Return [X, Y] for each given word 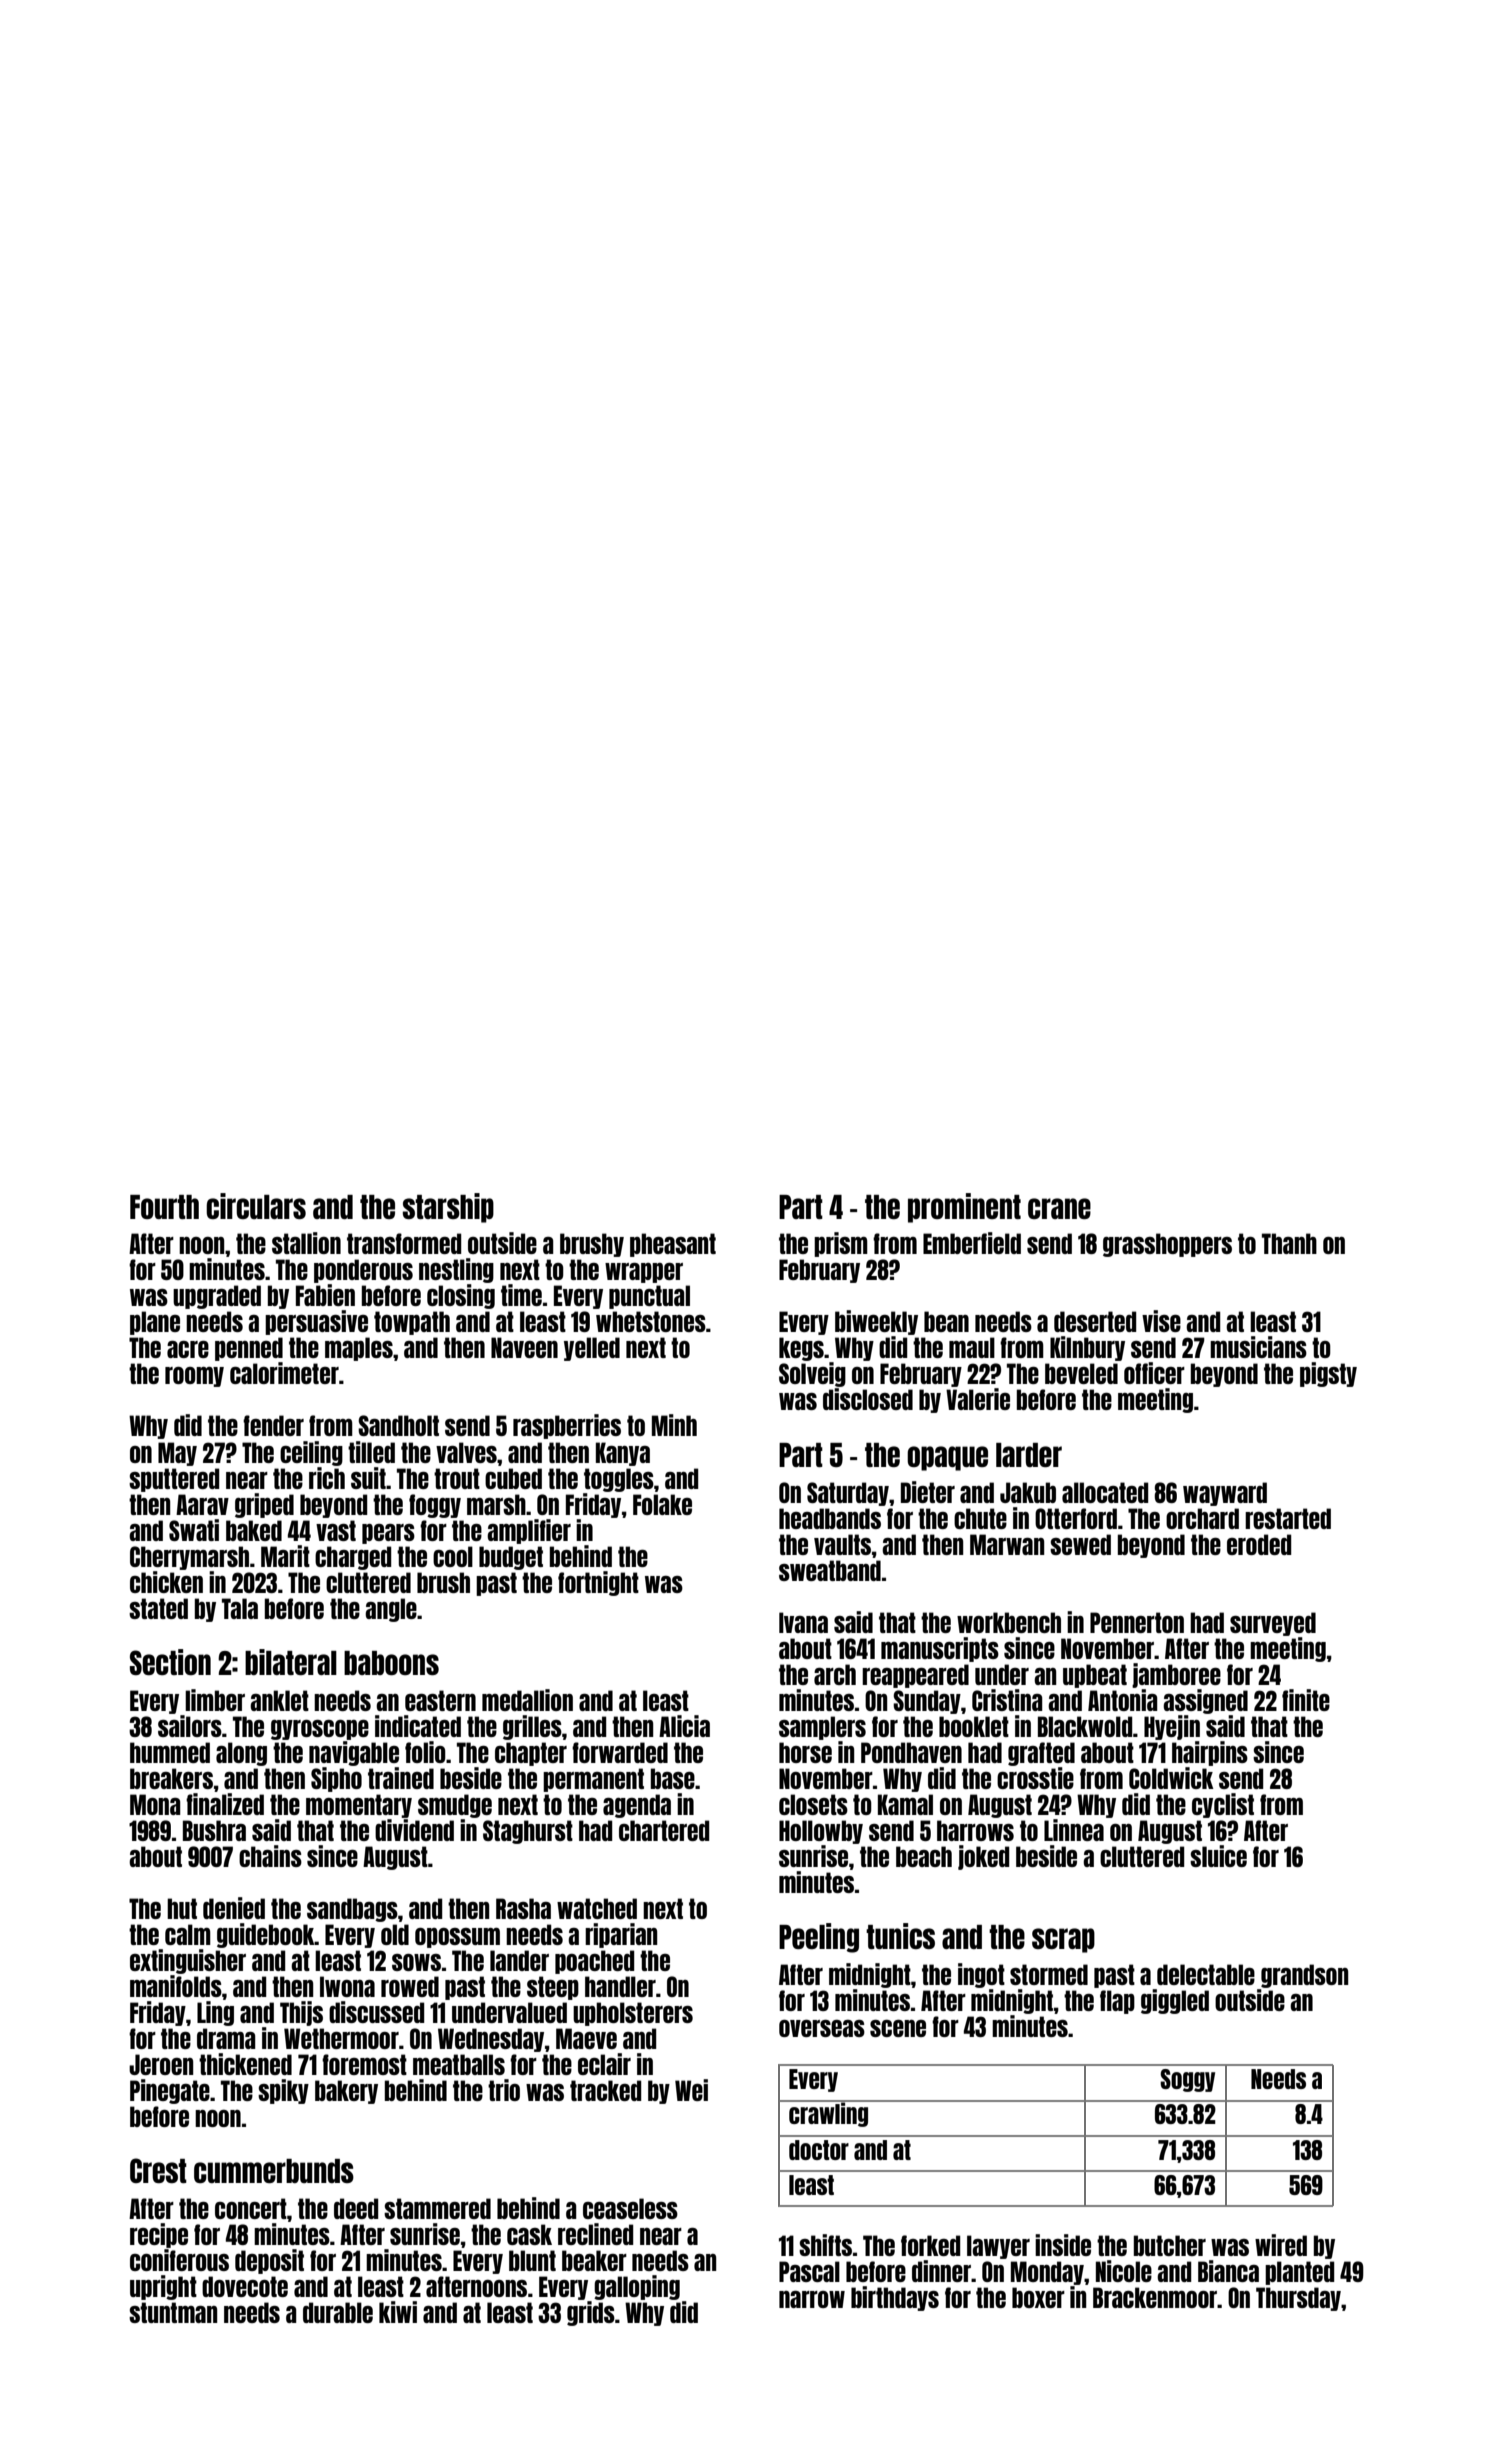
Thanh [1289, 1243]
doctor [819, 2150]
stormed [1049, 1974]
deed [356, 2208]
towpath [412, 1323]
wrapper [644, 1273]
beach [924, 1856]
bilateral [291, 1662]
